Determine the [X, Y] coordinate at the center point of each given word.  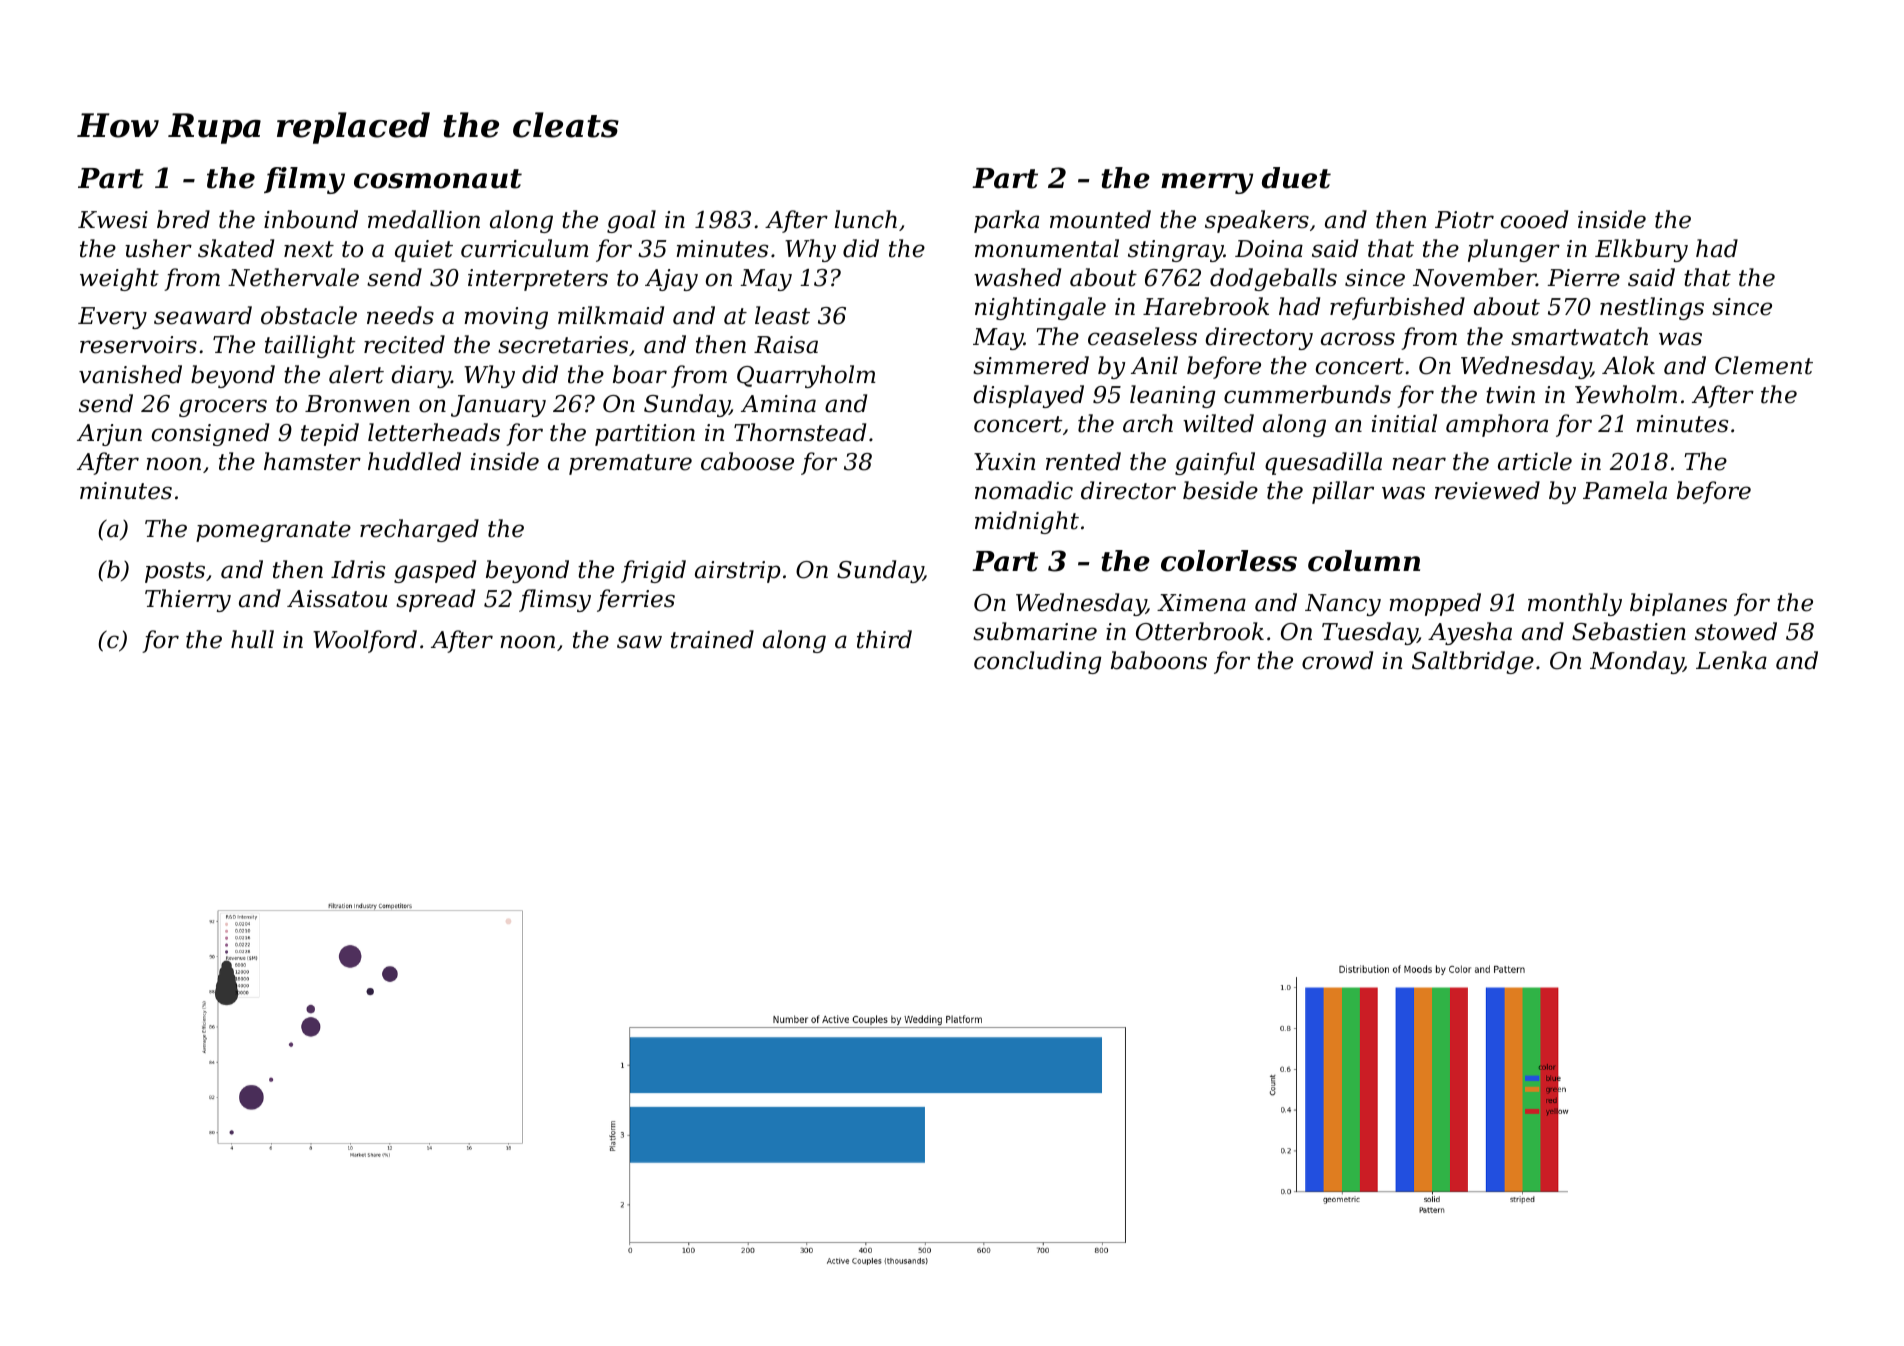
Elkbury [1641, 250]
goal [631, 221]
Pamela [1625, 490]
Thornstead [800, 432]
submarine [1035, 631]
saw [639, 642]
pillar [1343, 492]
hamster [312, 461]
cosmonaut [438, 179]
